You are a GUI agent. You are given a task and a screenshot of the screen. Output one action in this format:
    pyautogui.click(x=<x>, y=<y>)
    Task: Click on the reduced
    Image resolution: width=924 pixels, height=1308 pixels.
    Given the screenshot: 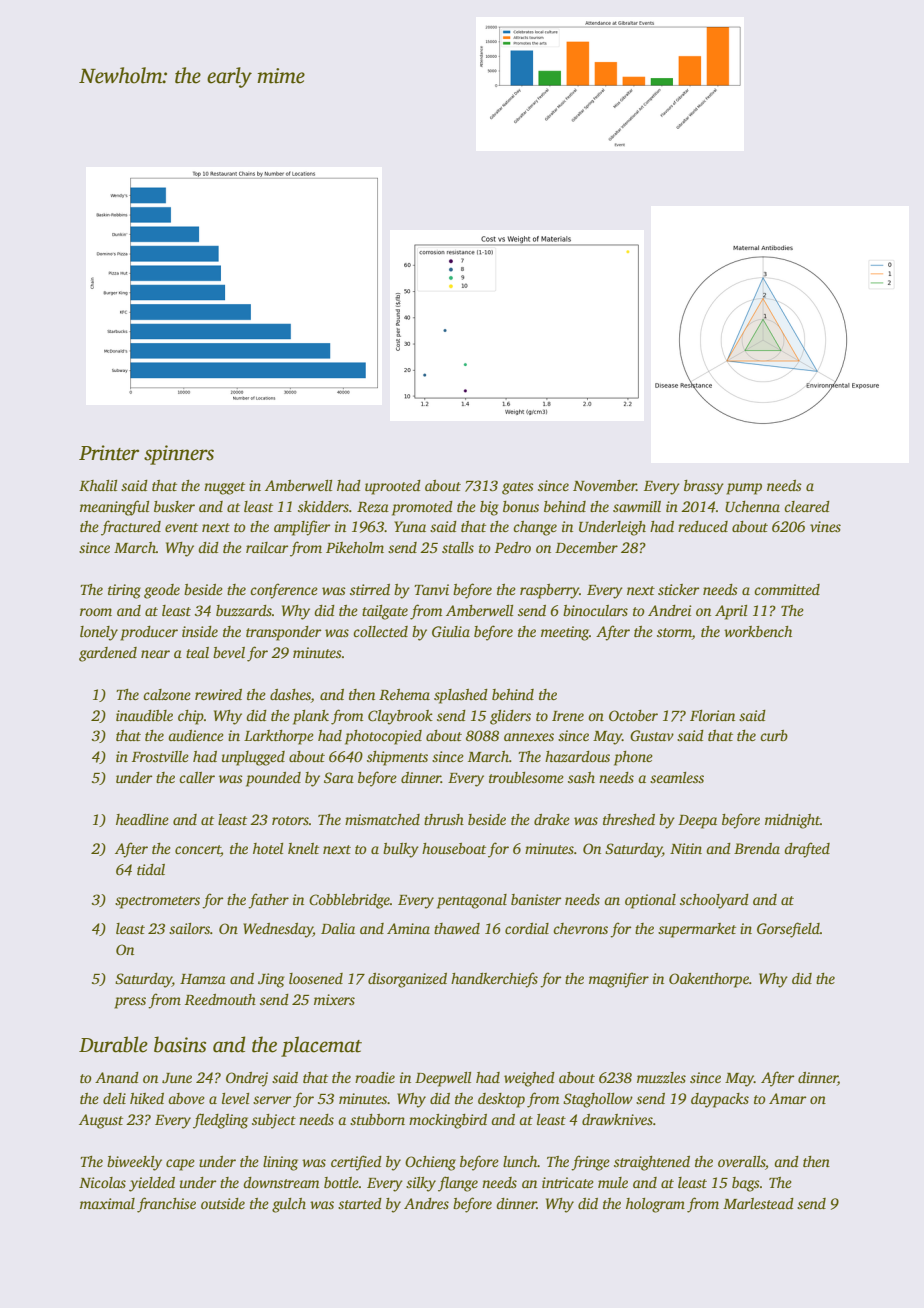 What is the action you would take?
    pyautogui.click(x=703, y=526)
